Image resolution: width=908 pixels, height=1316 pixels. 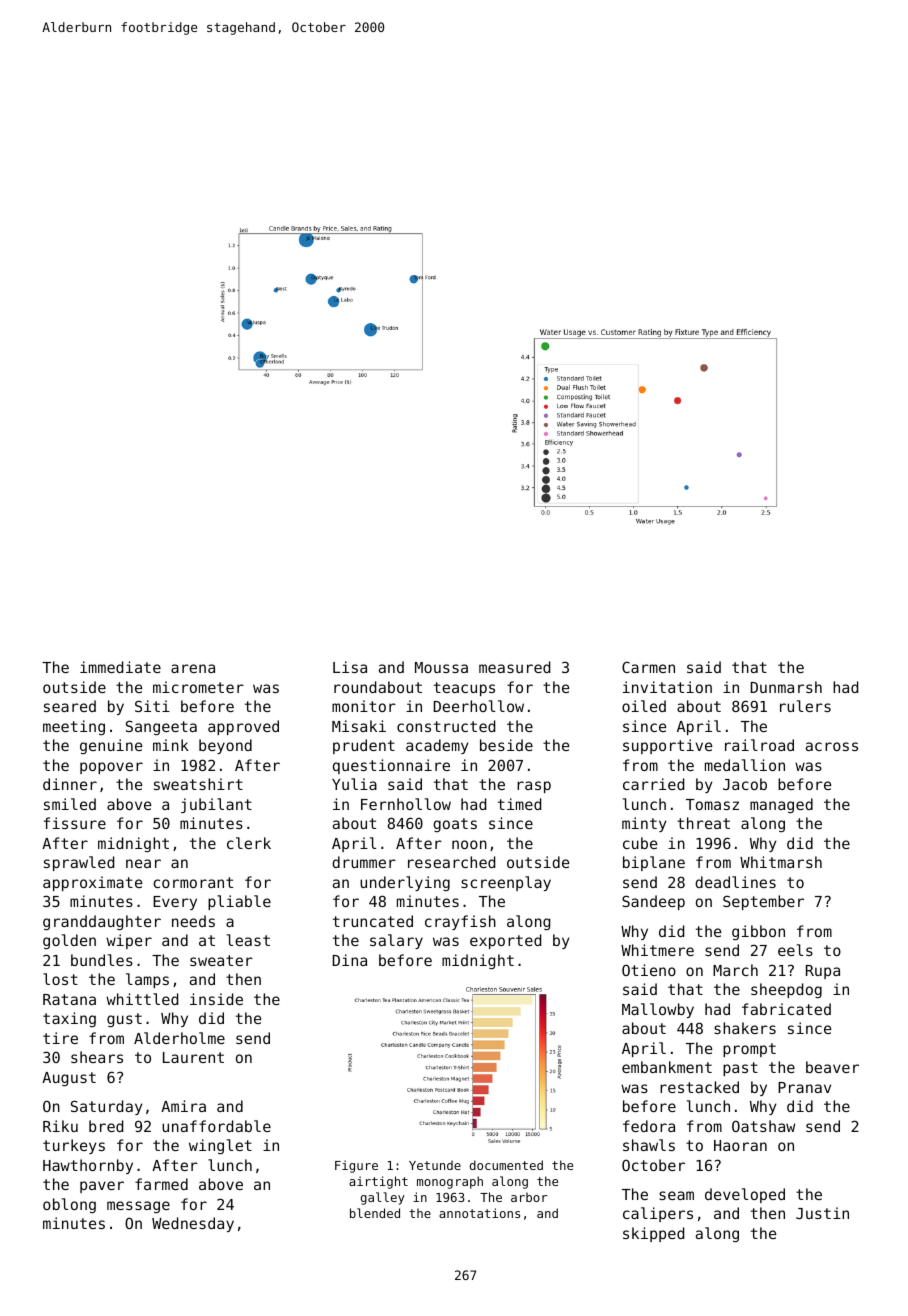 What do you see at coordinates (464, 689) in the screenshot?
I see `teacups` at bounding box center [464, 689].
